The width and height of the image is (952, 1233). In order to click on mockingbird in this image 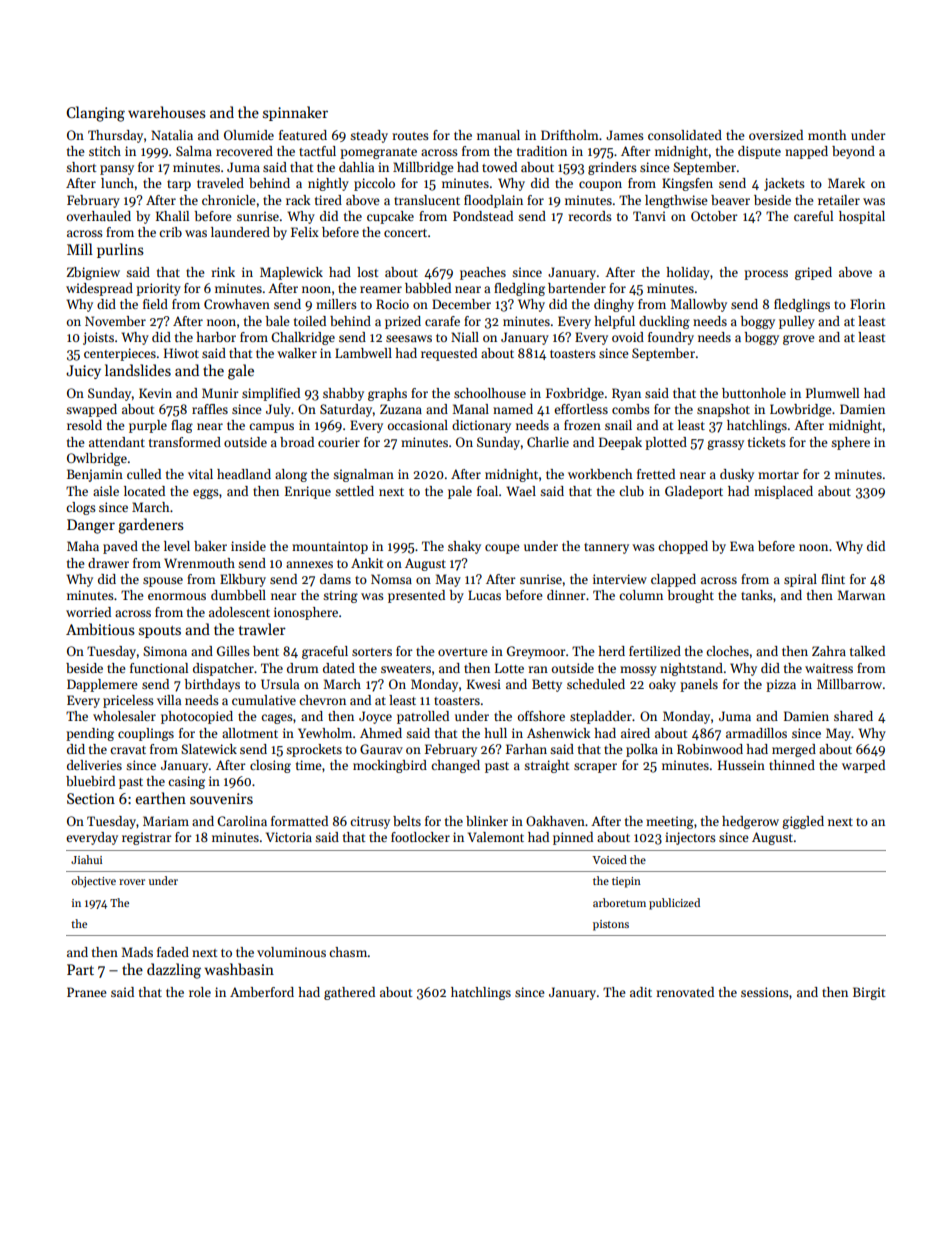, I will do `click(390, 766)`.
